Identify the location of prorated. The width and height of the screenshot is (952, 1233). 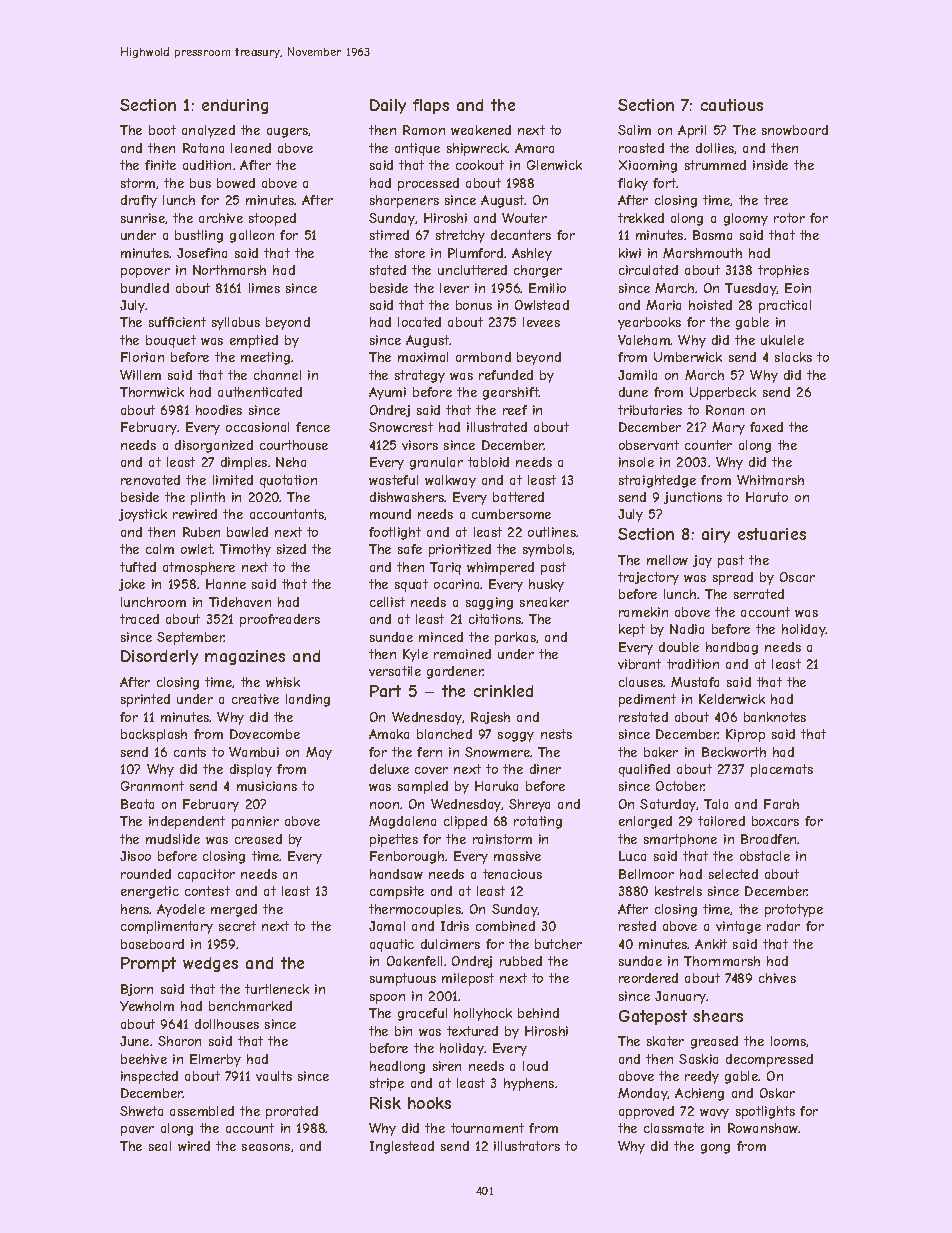
(292, 1112).
